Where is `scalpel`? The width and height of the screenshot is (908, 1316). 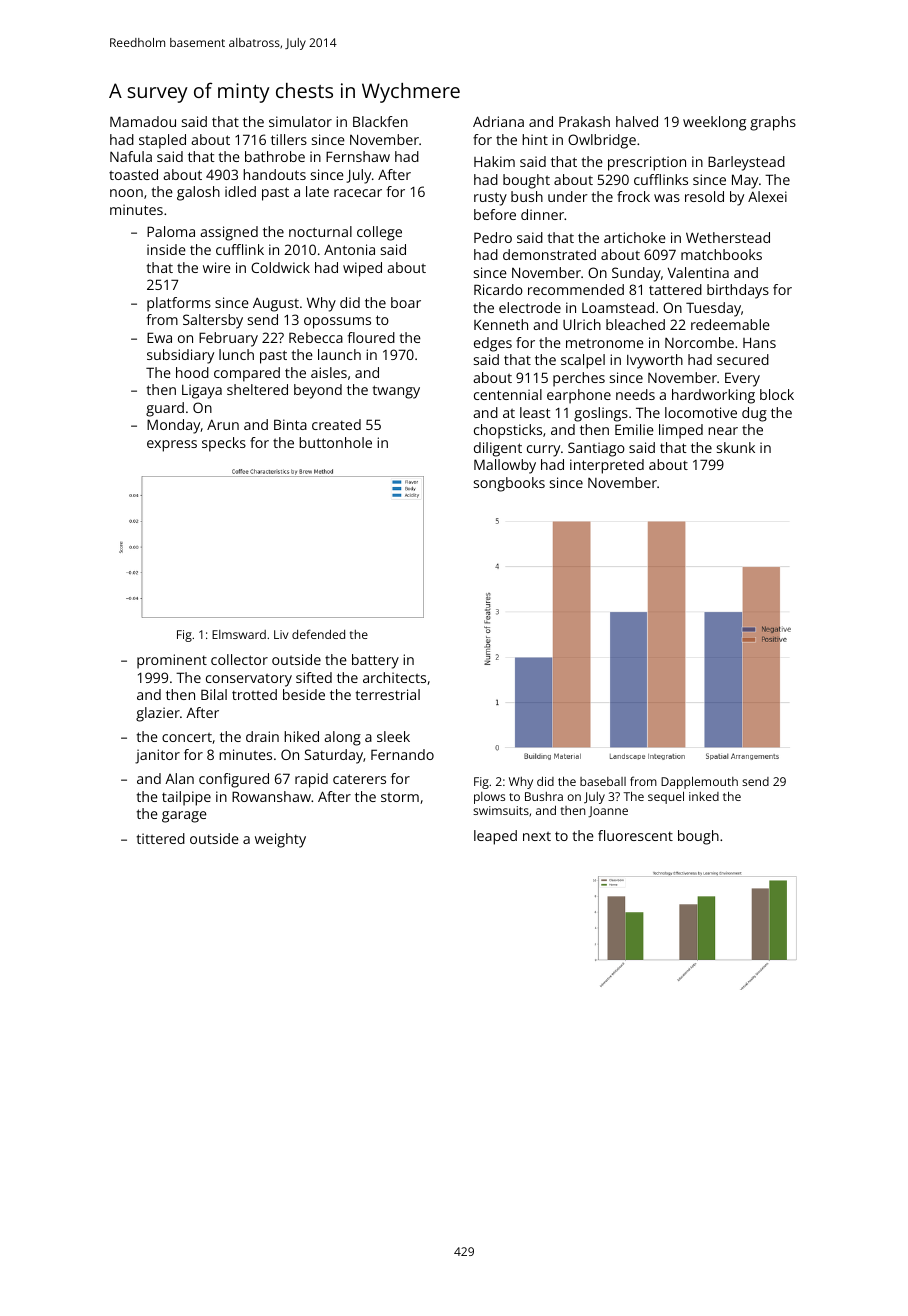 scalpel is located at coordinates (583, 361).
